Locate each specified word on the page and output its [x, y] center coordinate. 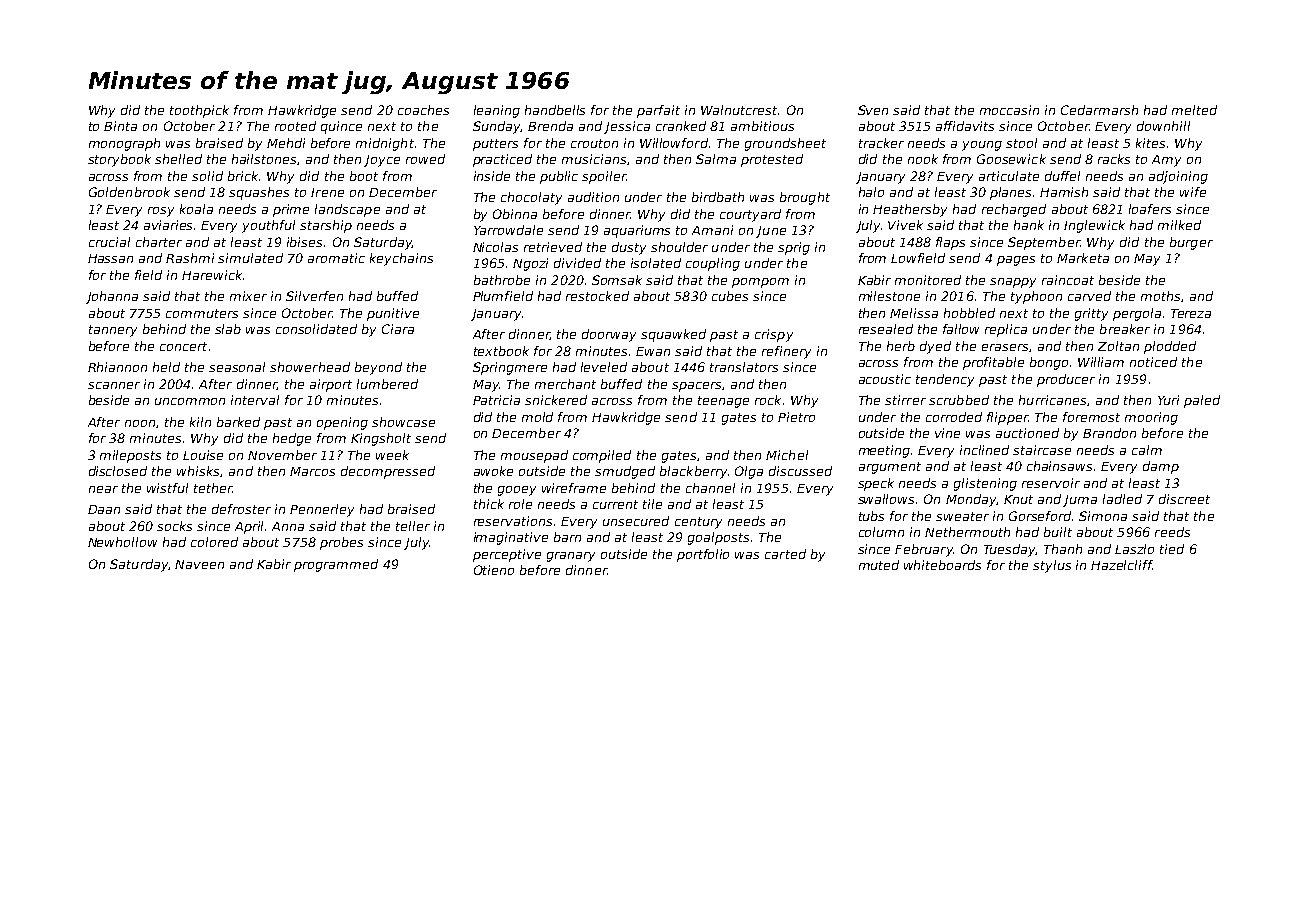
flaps [950, 243]
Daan [104, 509]
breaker [1125, 329]
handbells [555, 110]
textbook [501, 351]
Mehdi [286, 143]
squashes [259, 193]
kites [1150, 143]
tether [213, 488]
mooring [1151, 418]
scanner [114, 385]
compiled [602, 456]
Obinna [515, 214]
